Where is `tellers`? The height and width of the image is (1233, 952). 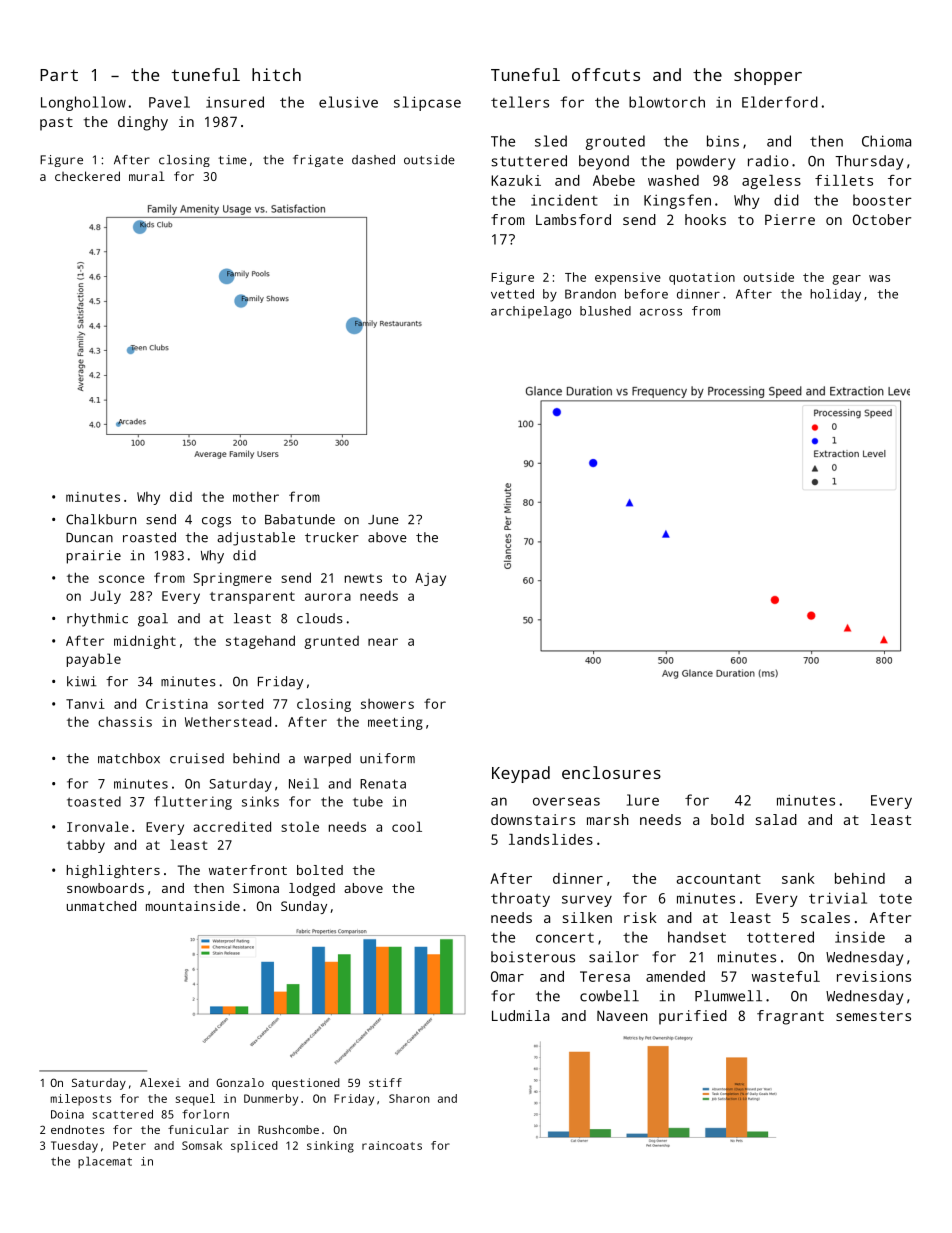 tellers is located at coordinates (520, 102).
